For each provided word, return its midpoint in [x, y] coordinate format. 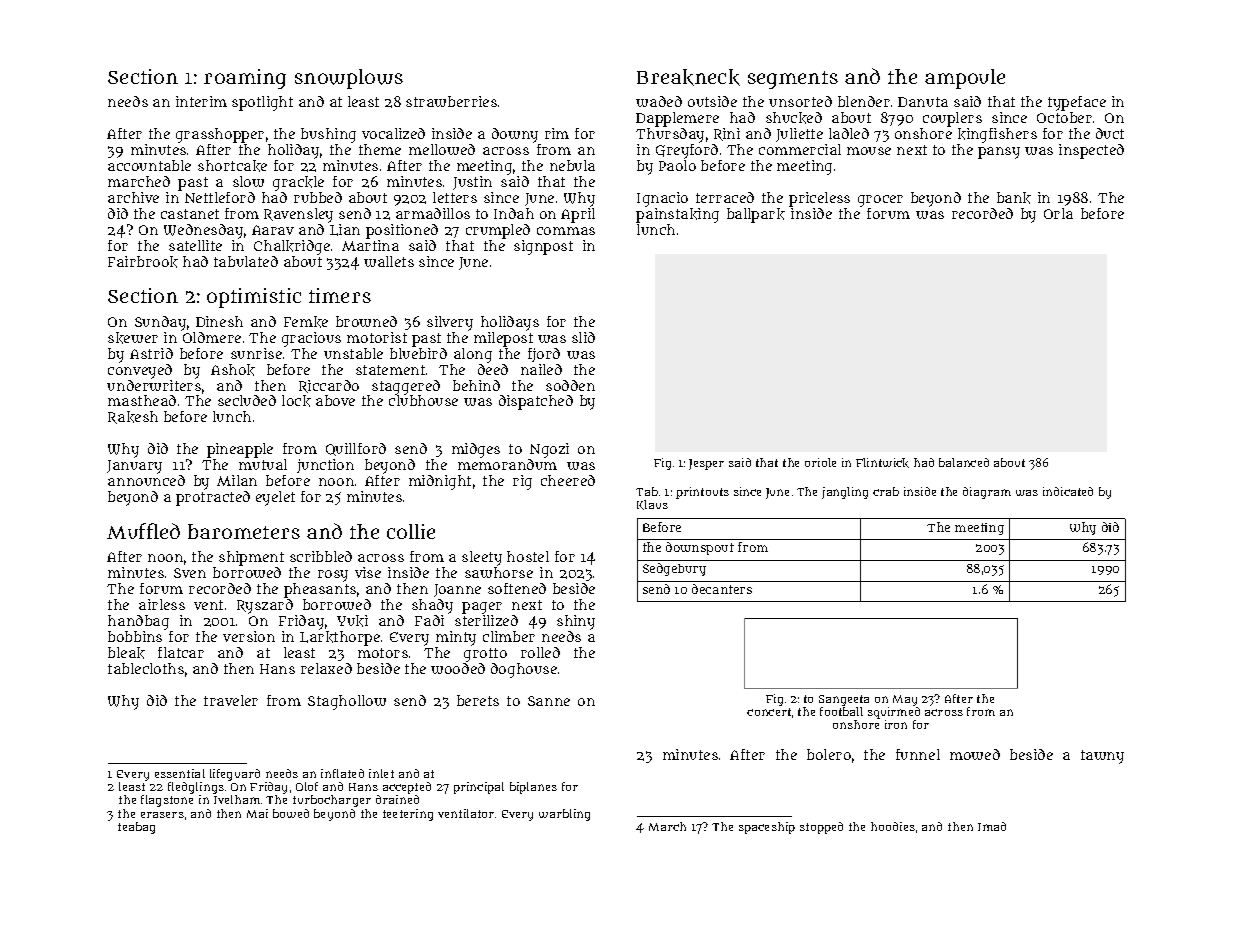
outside [712, 101]
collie [411, 531]
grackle [298, 183]
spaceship [767, 828]
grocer [880, 201]
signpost [543, 247]
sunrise [256, 353]
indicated [1068, 491]
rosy [333, 576]
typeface [1077, 103]
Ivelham [237, 799]
